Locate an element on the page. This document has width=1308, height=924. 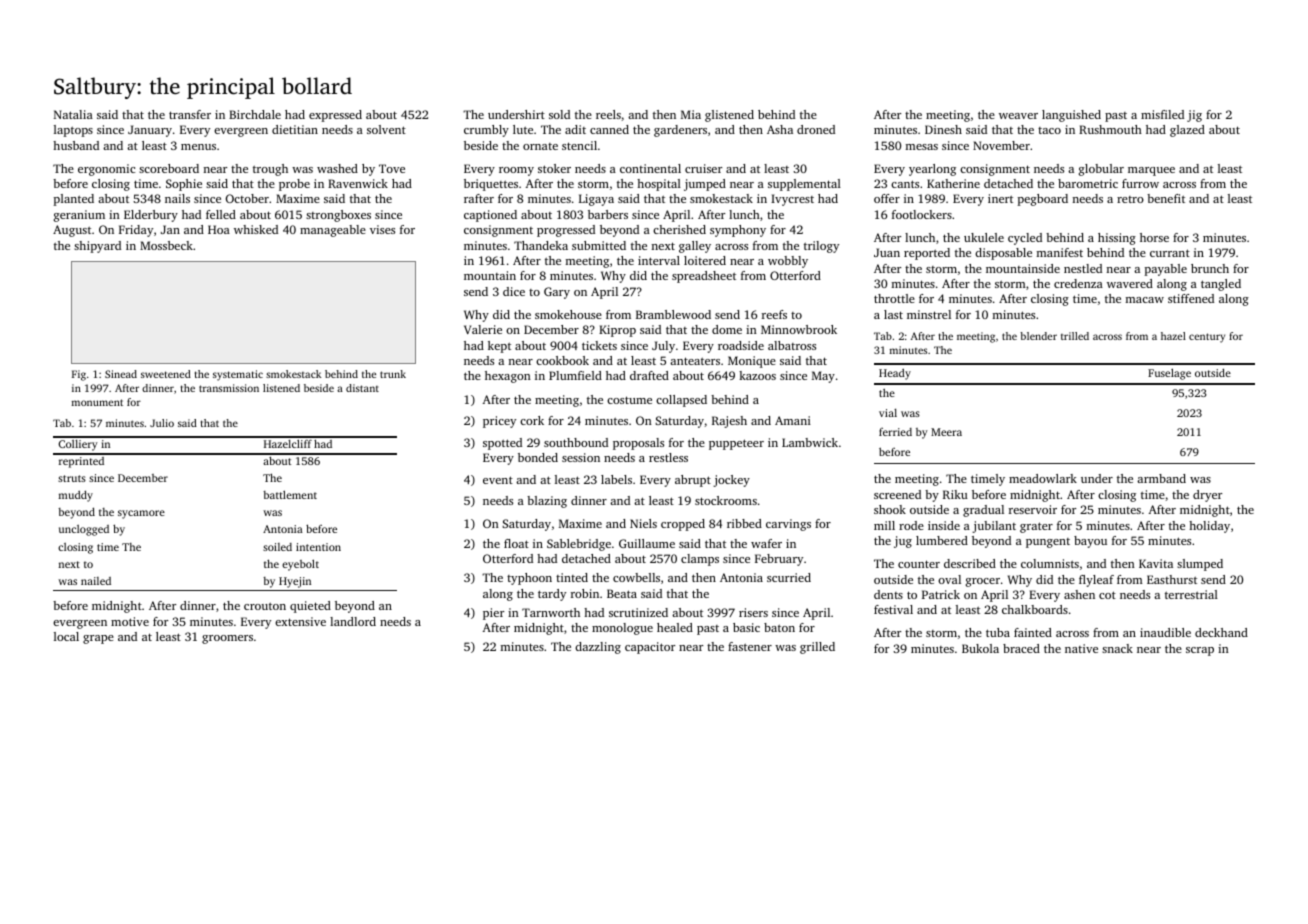
capacitor is located at coordinates (650, 648).
